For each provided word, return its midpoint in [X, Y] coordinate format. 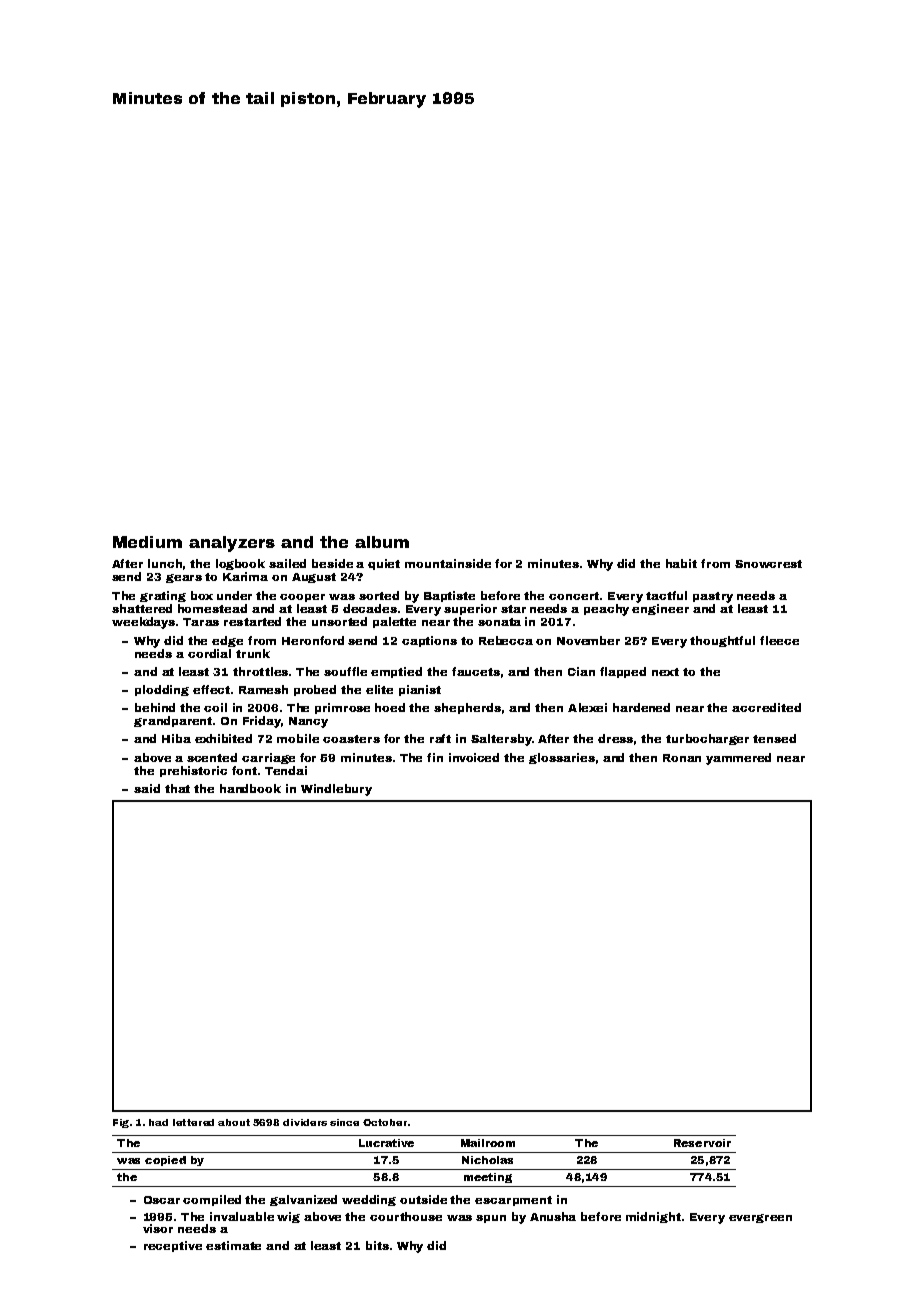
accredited [766, 707]
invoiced [474, 757]
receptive [173, 1246]
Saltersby [501, 740]
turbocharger [707, 739]
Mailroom [488, 1143]
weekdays [143, 623]
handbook [250, 788]
